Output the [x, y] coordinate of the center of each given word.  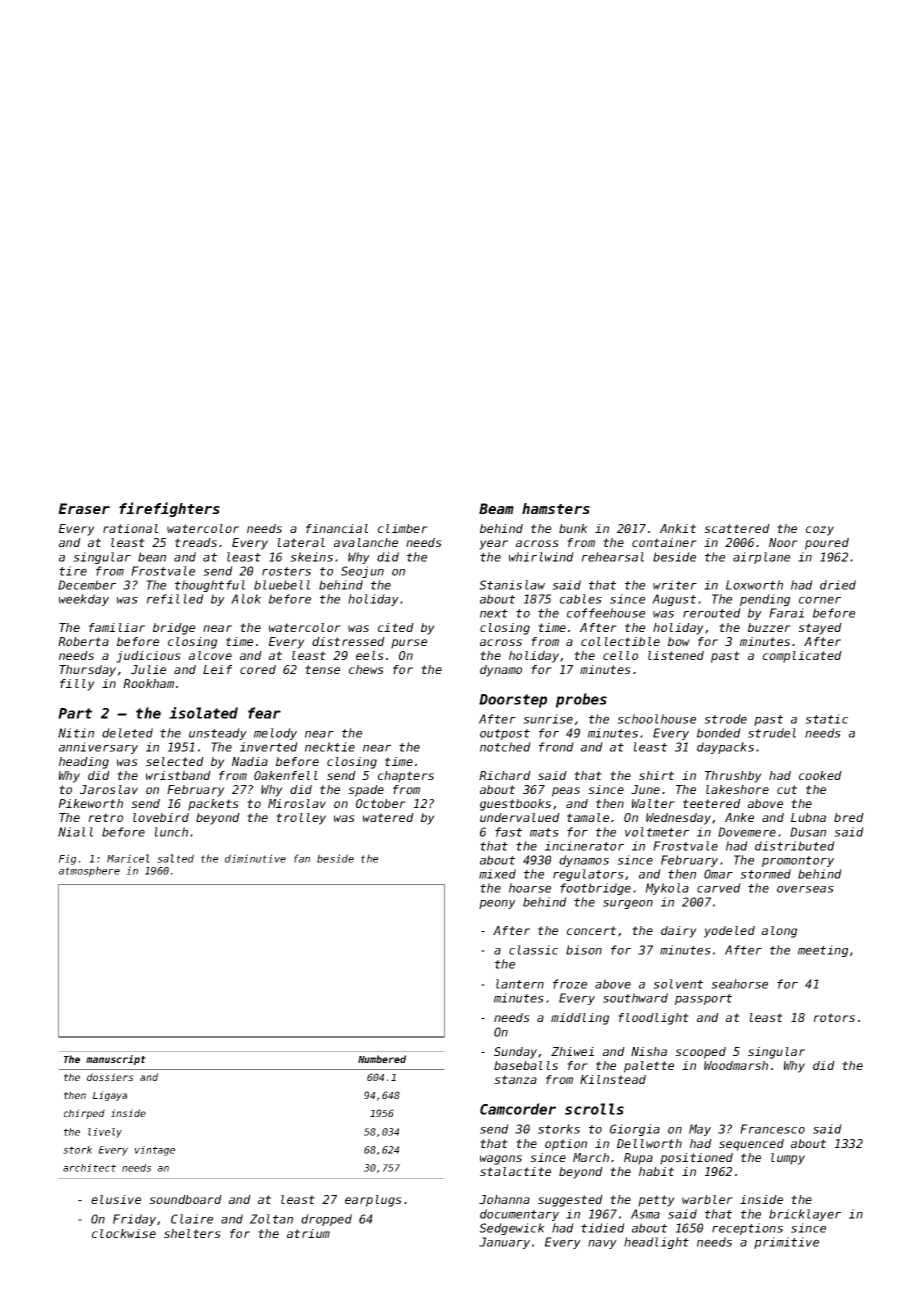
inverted [269, 747]
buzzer [769, 627]
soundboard [185, 1199]
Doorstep [513, 701]
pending [765, 600]
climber [403, 528]
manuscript [116, 1060]
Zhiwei [572, 1051]
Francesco [772, 1129]
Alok [246, 599]
